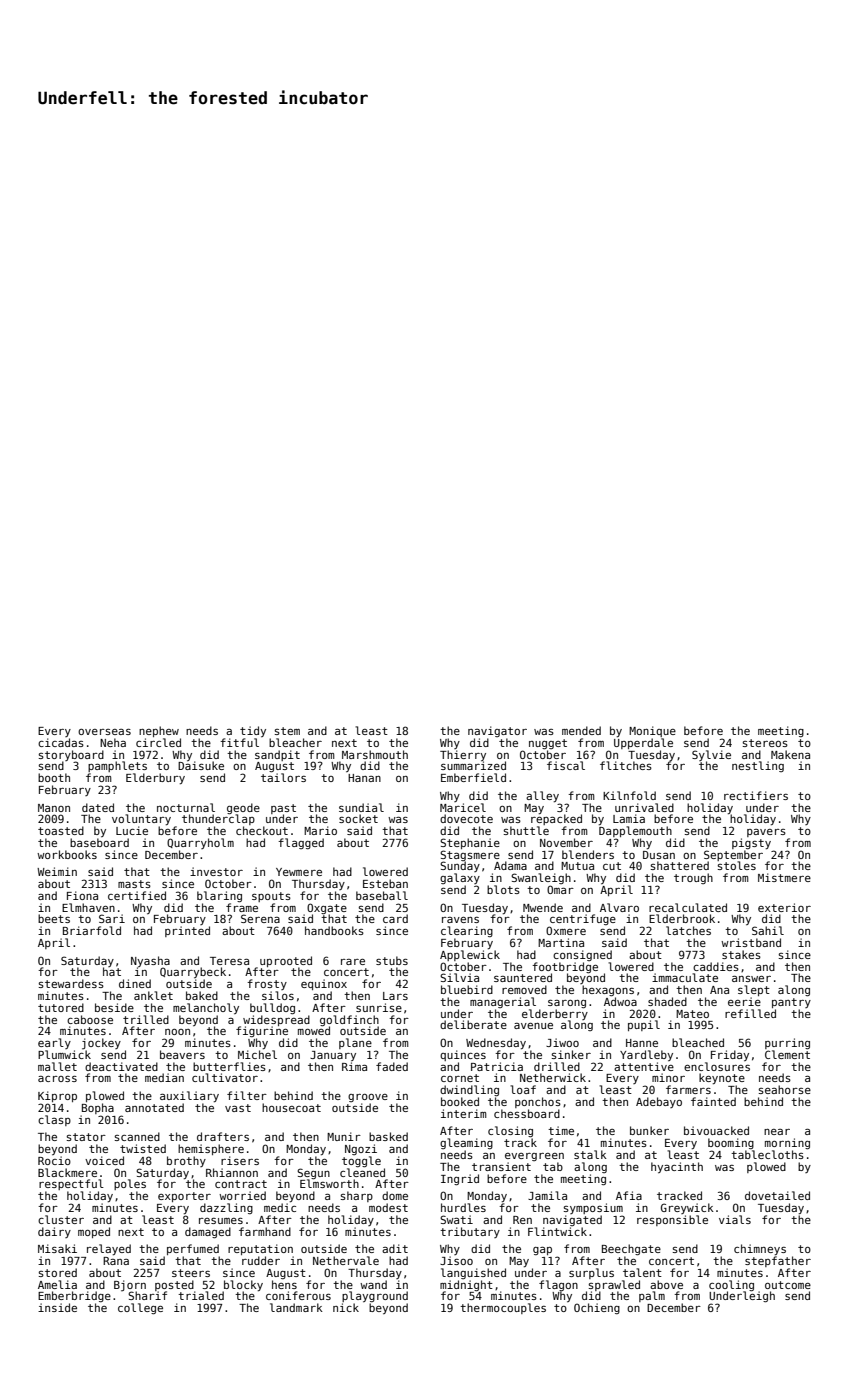 This screenshot has height=1400, width=849. What do you see at coordinates (698, 1042) in the screenshot?
I see `bleached` at bounding box center [698, 1042].
